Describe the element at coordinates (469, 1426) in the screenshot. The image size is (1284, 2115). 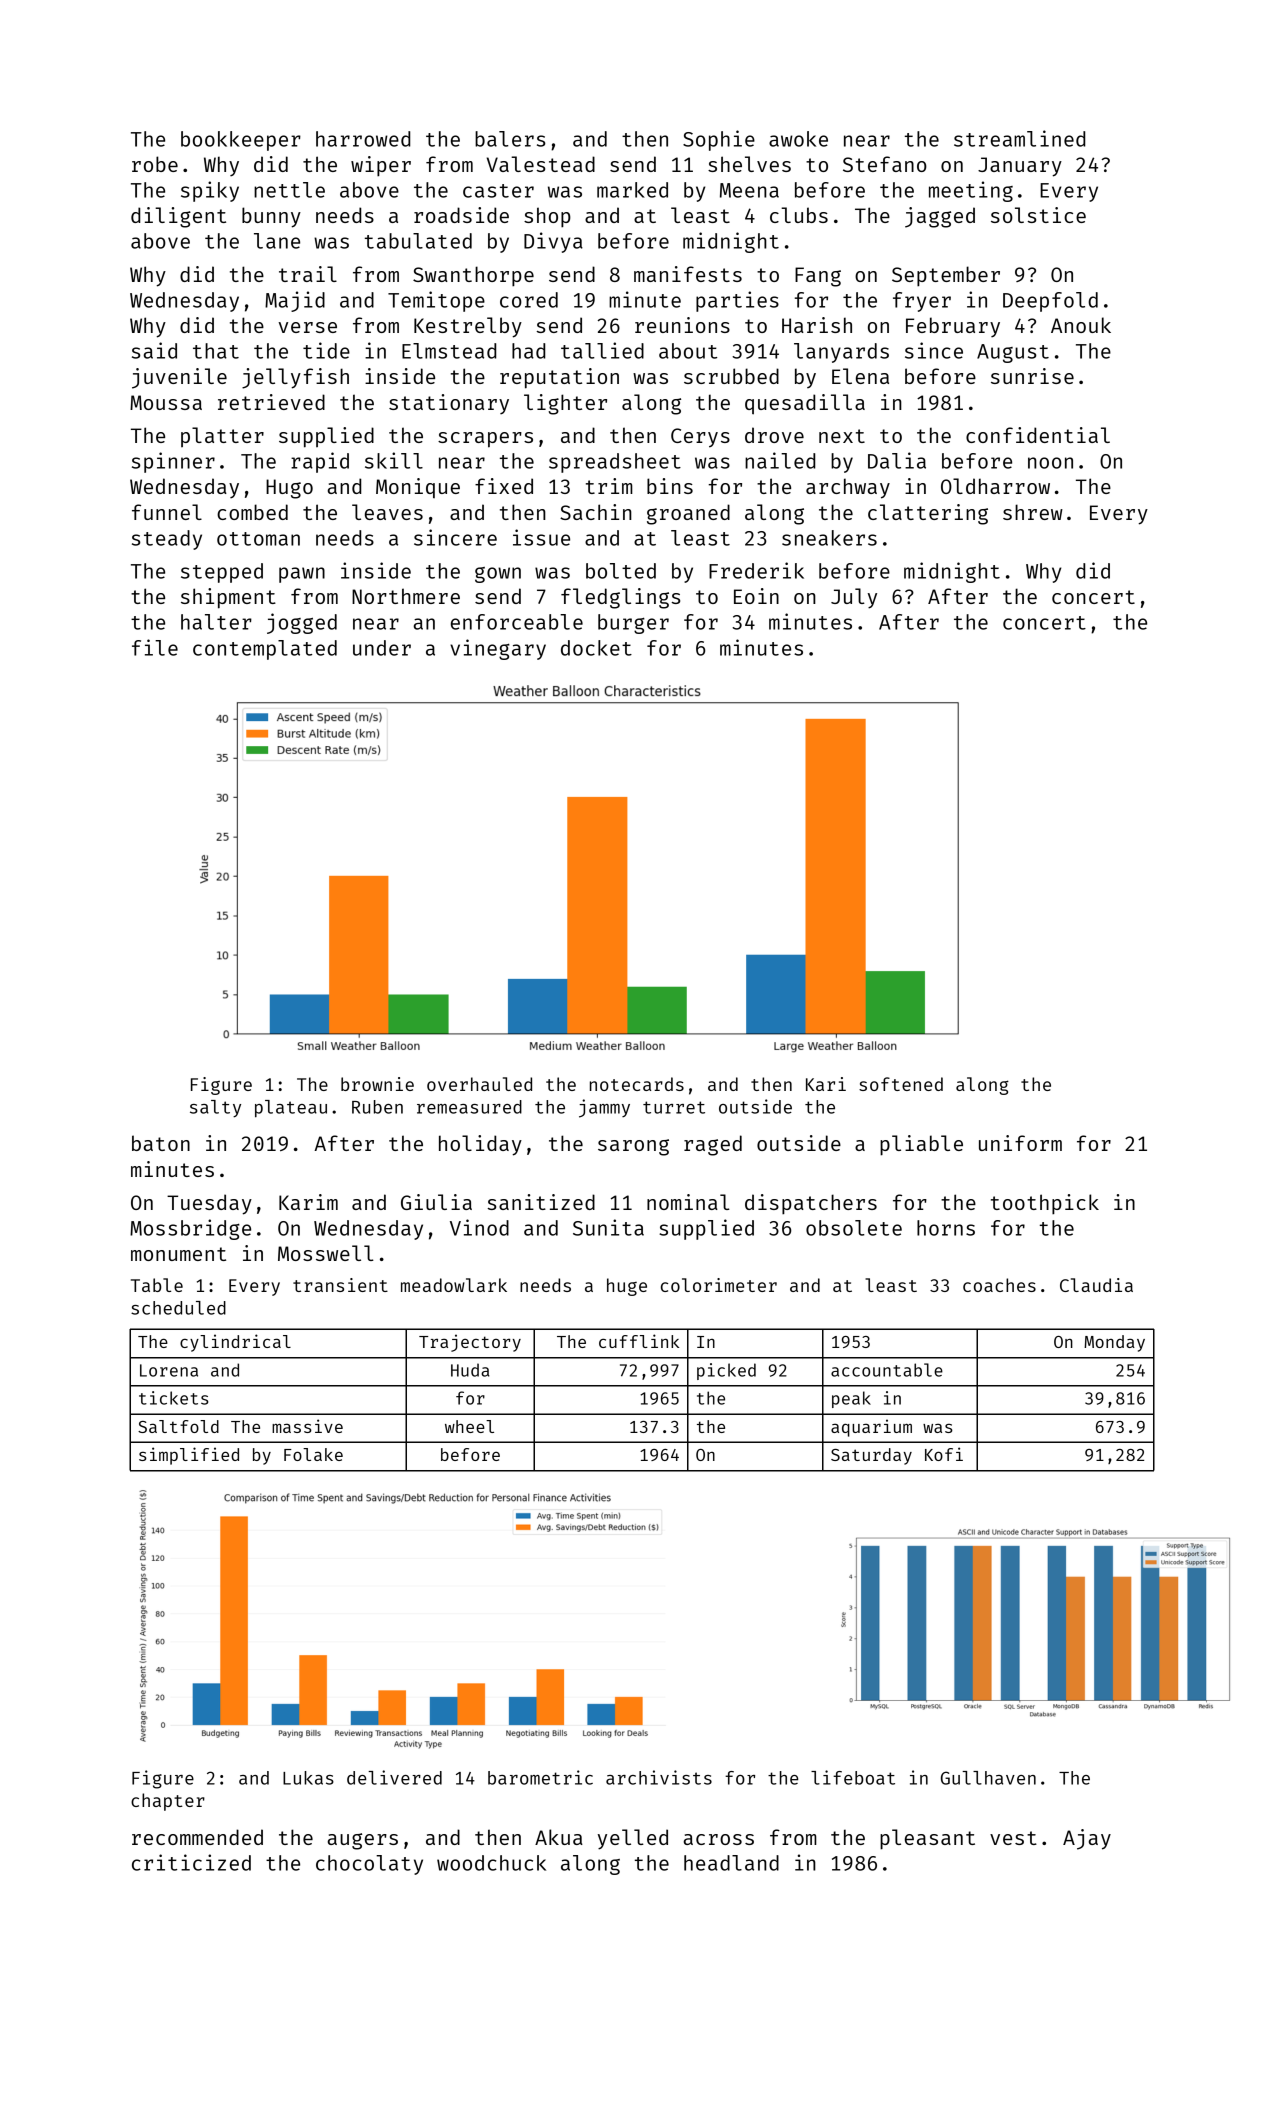
I see `wheel` at that location.
